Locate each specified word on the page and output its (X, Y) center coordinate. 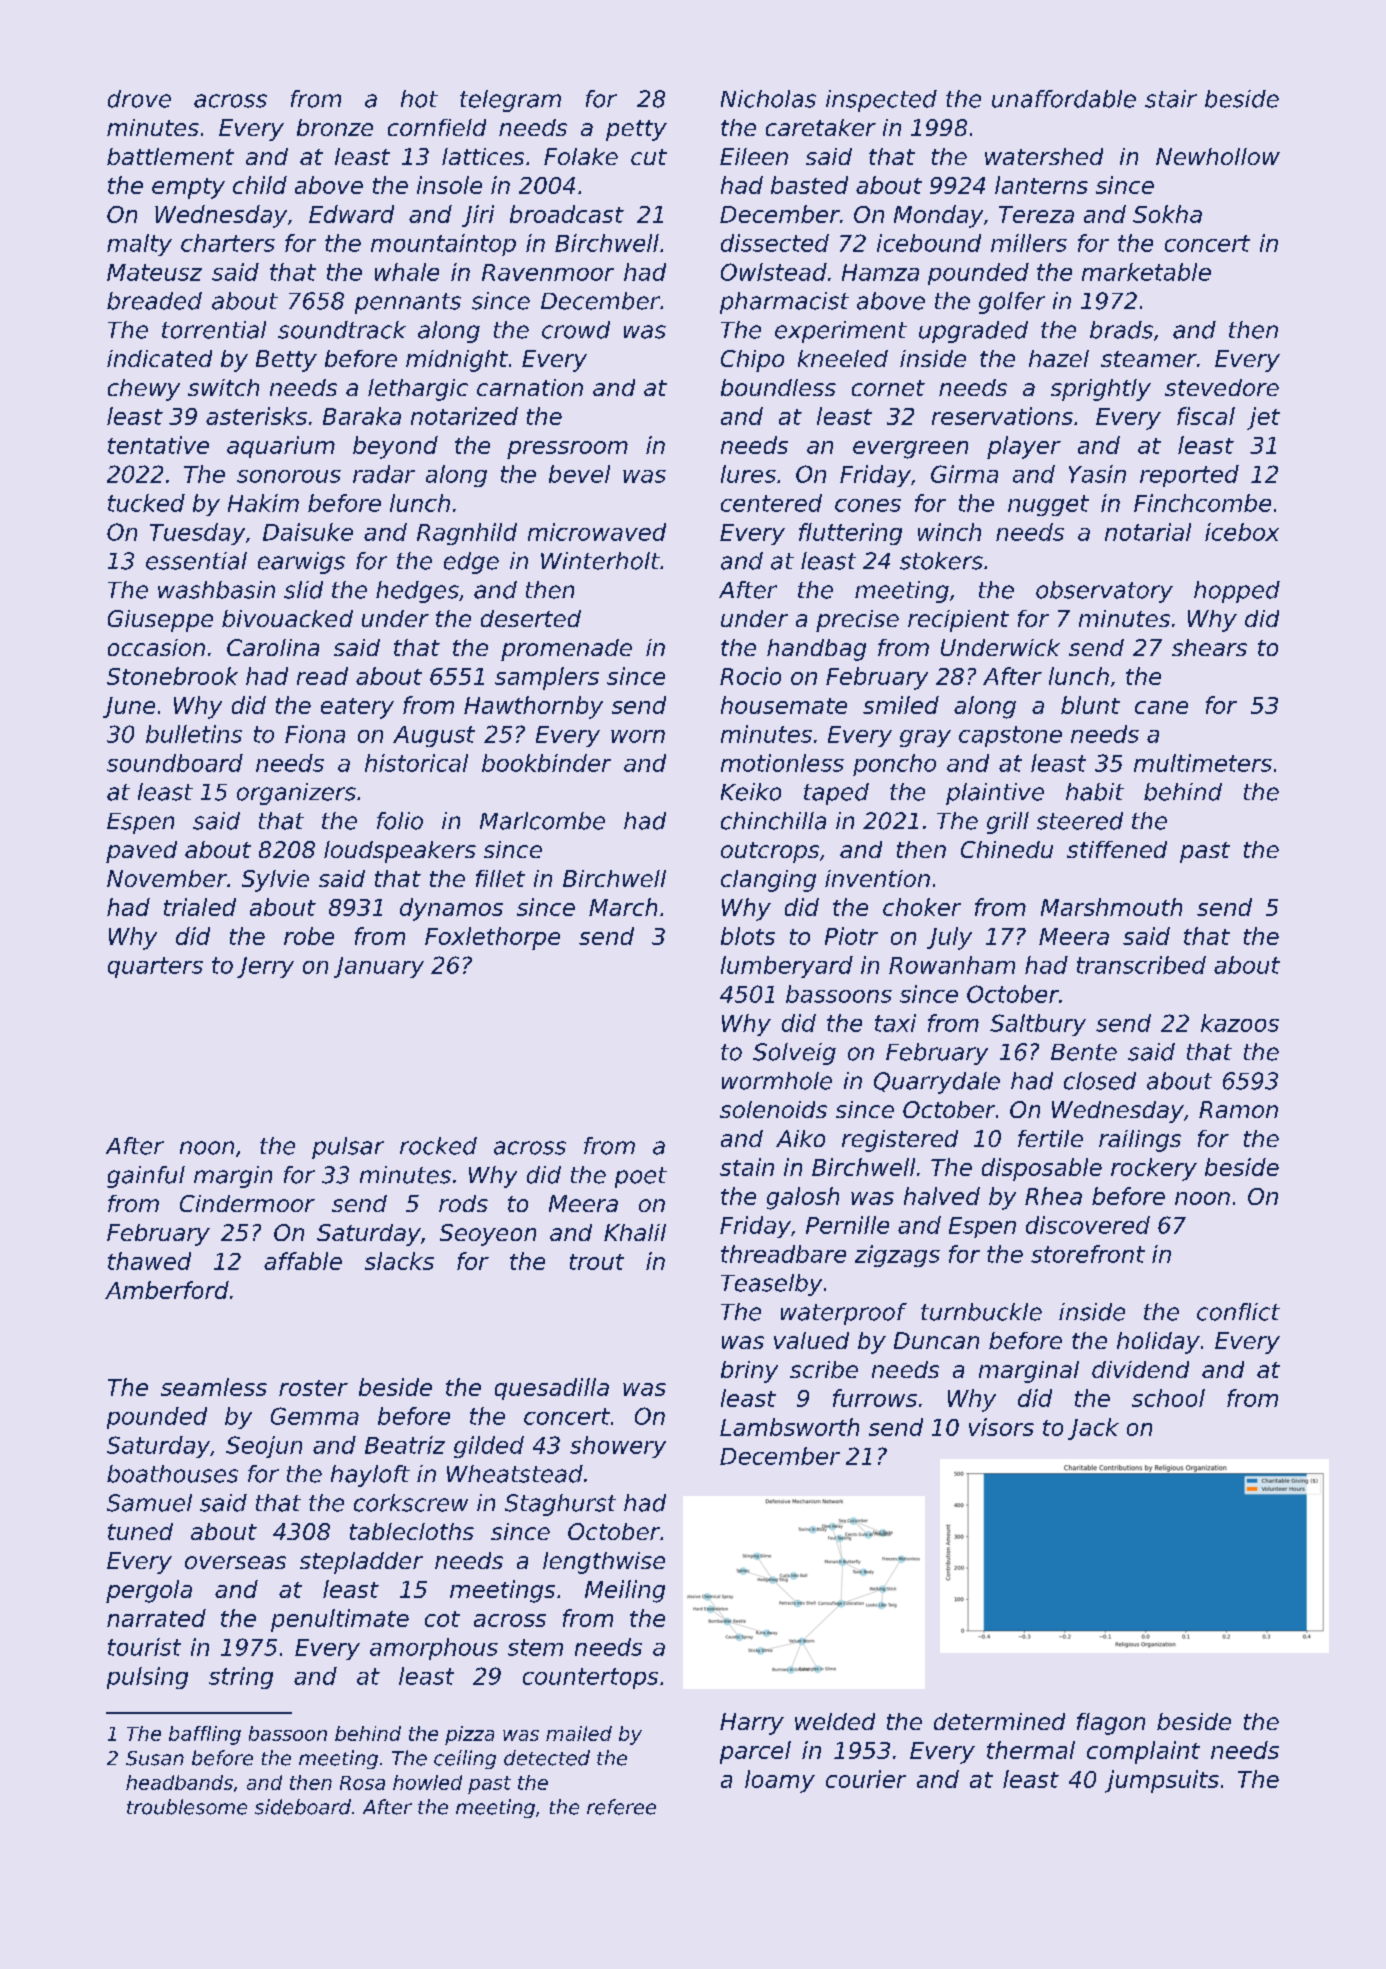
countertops (590, 1678)
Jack (1093, 1429)
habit (1095, 792)
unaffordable (1064, 99)
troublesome (187, 1807)
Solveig (794, 1054)
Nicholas (768, 99)
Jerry (265, 967)
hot (419, 99)
